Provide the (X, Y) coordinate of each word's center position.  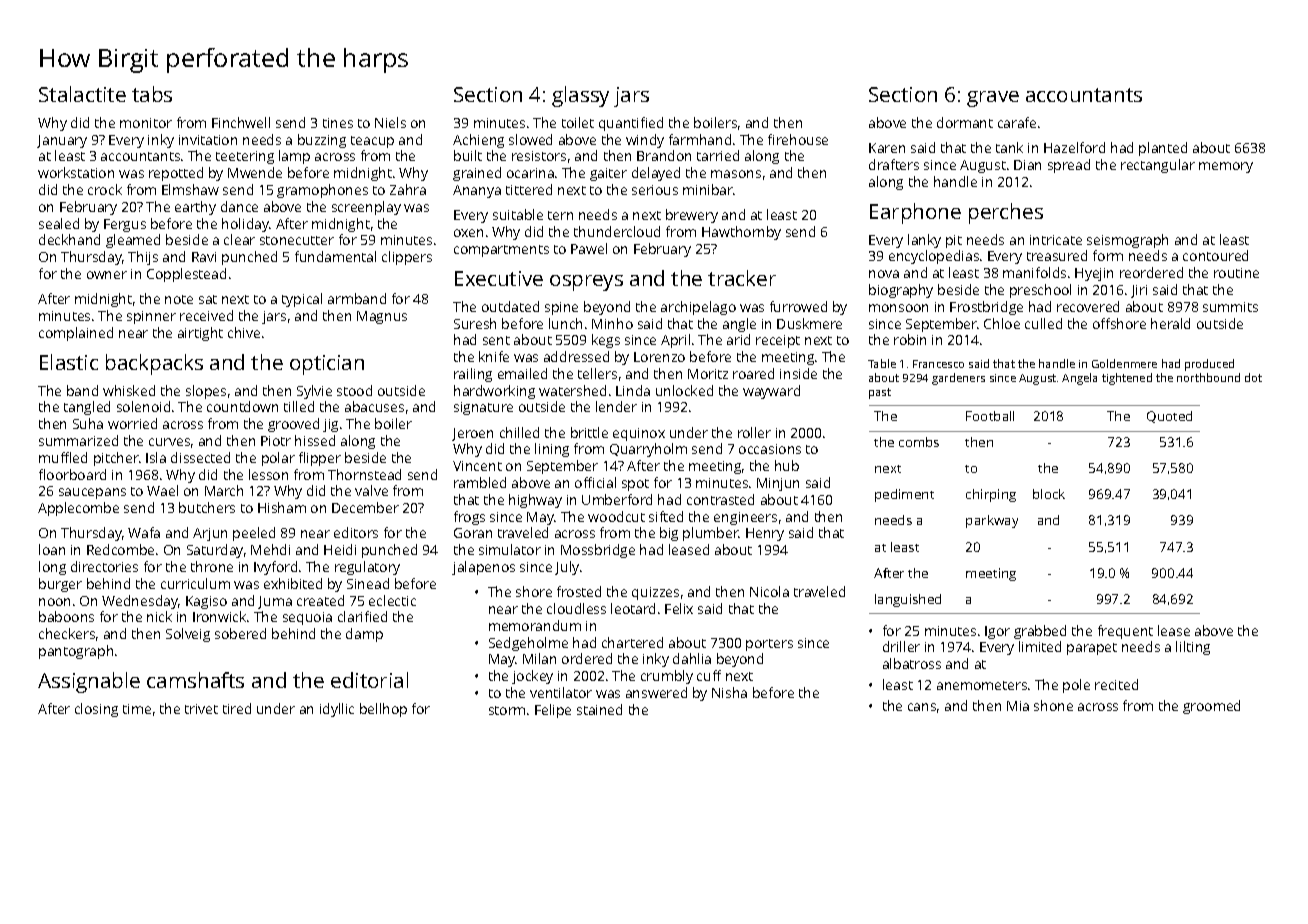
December (365, 507)
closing (96, 710)
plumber (711, 534)
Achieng (478, 141)
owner (107, 275)
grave (993, 99)
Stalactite (82, 94)
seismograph (1127, 241)
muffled (63, 457)
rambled (480, 482)
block (1049, 494)
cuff (709, 675)
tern (560, 215)
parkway (992, 521)
